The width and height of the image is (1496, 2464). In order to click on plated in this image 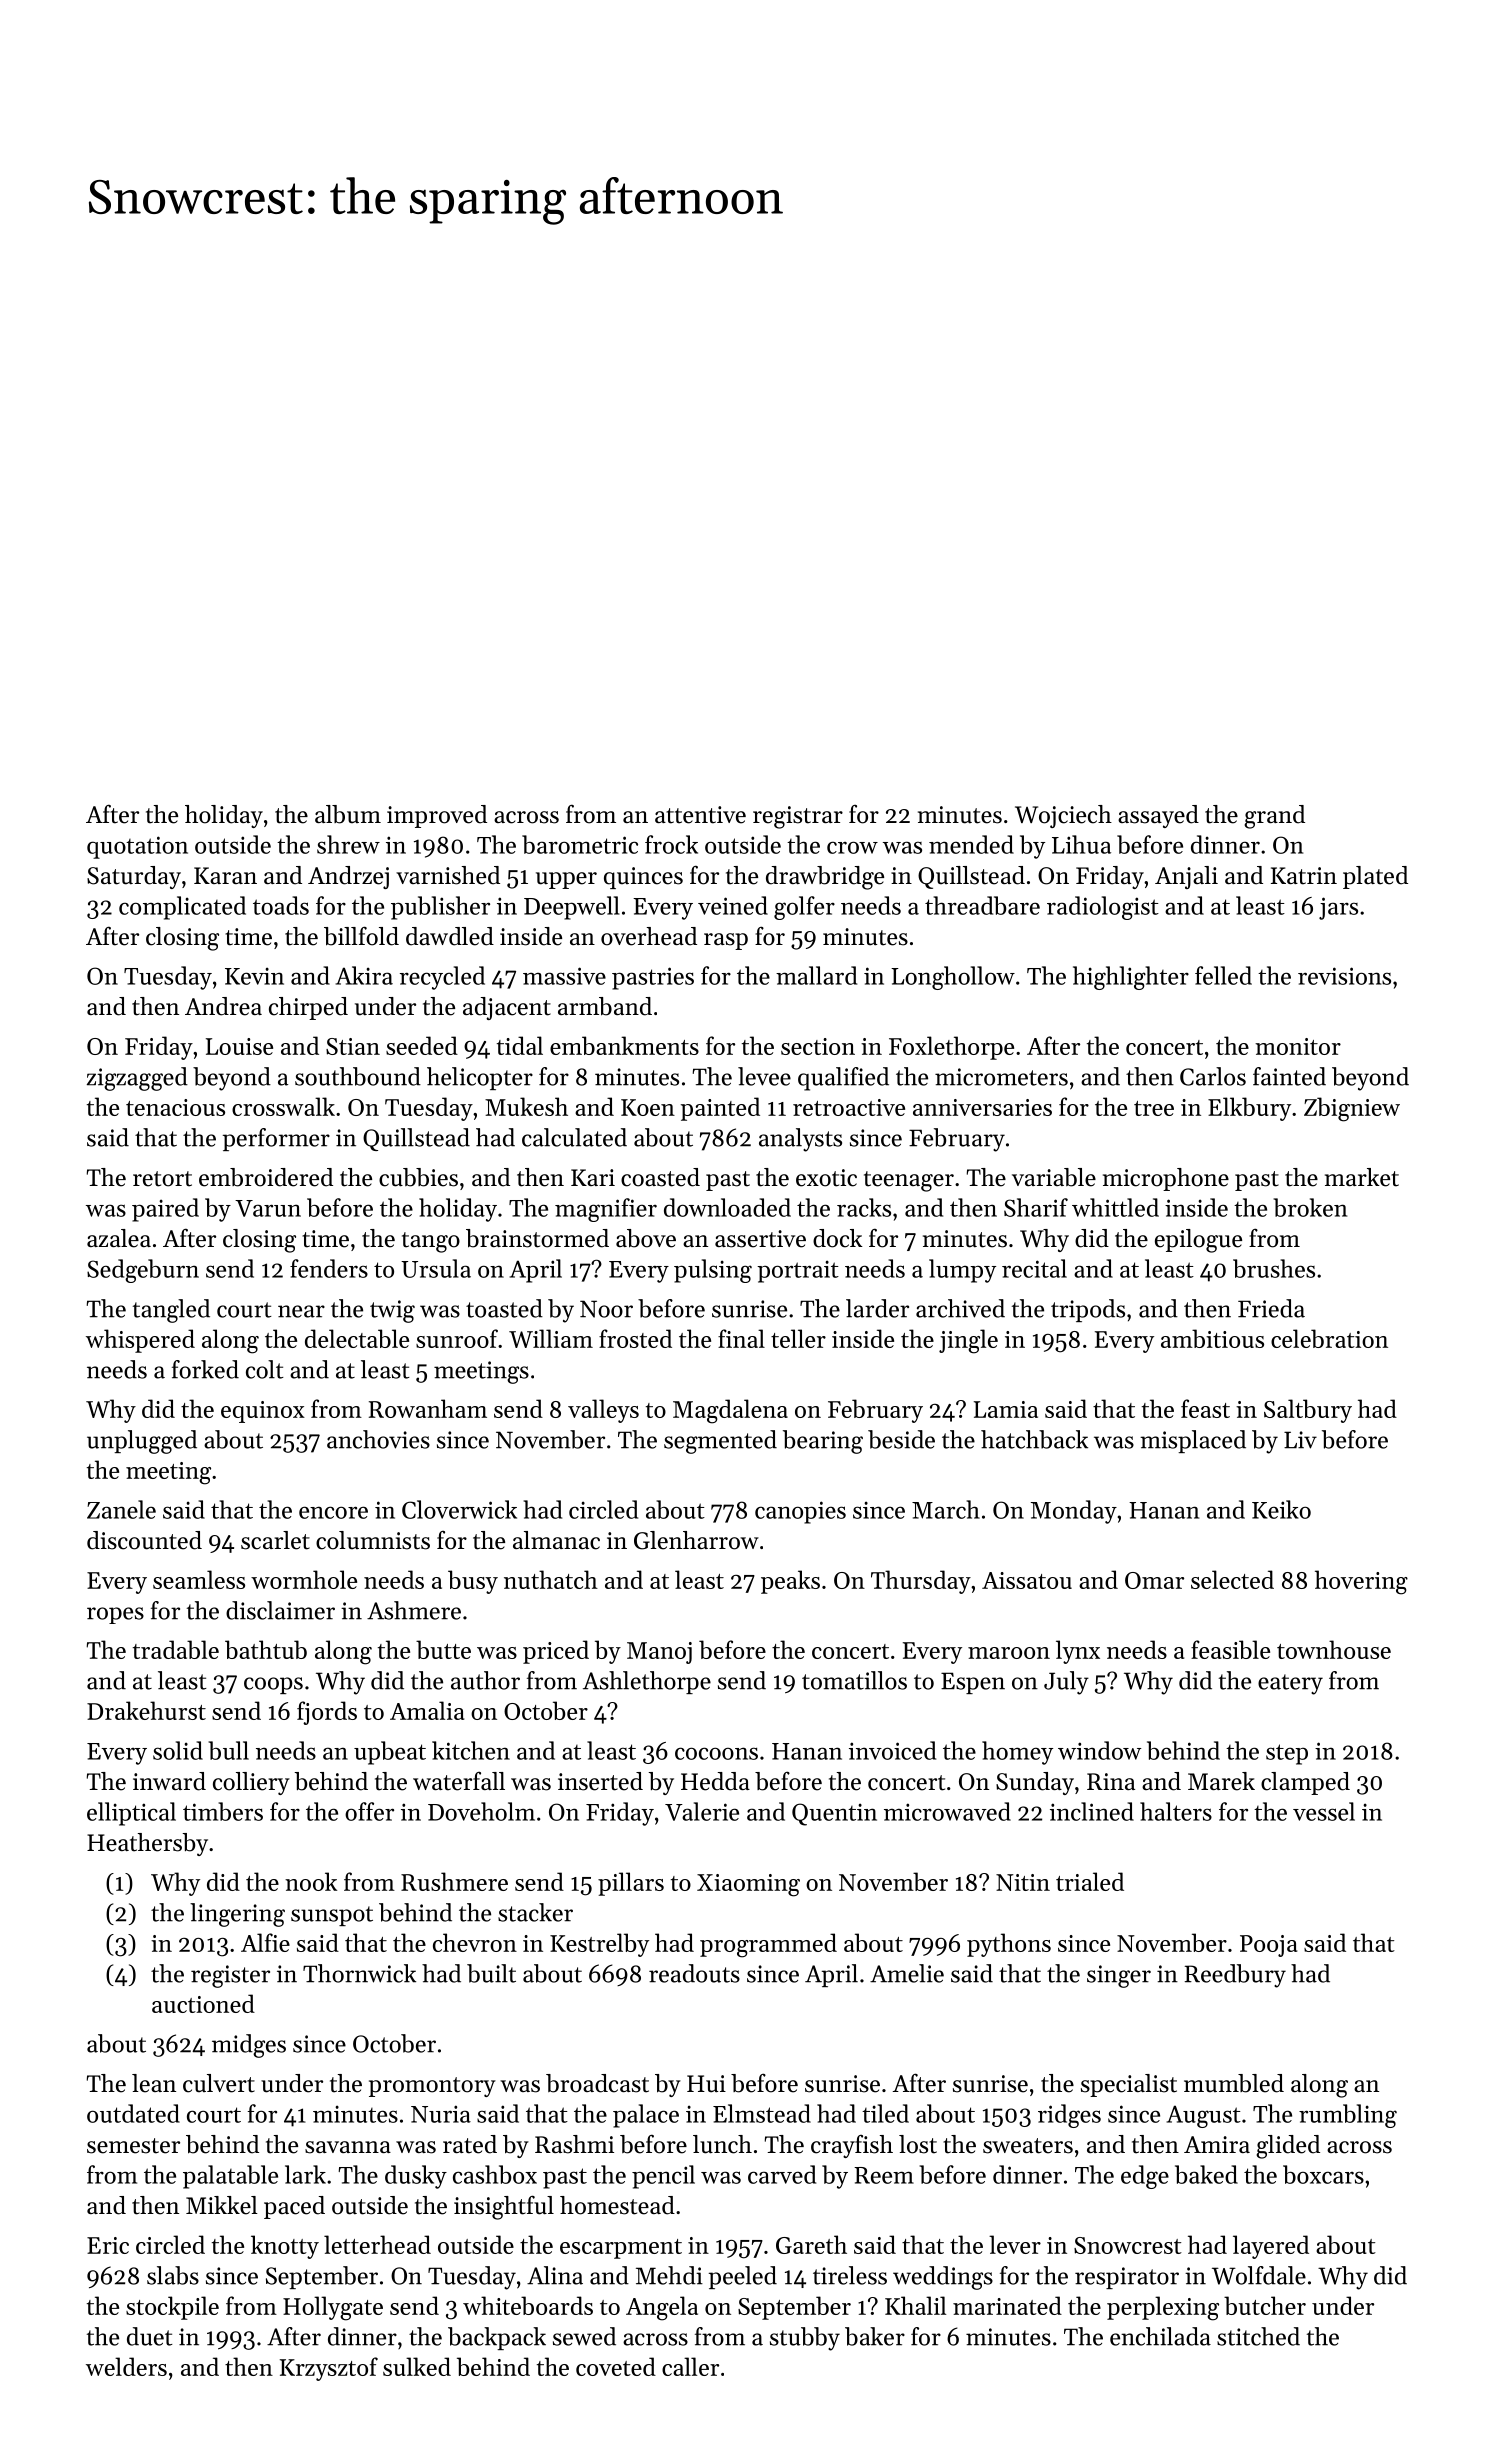, I will do `click(1375, 877)`.
